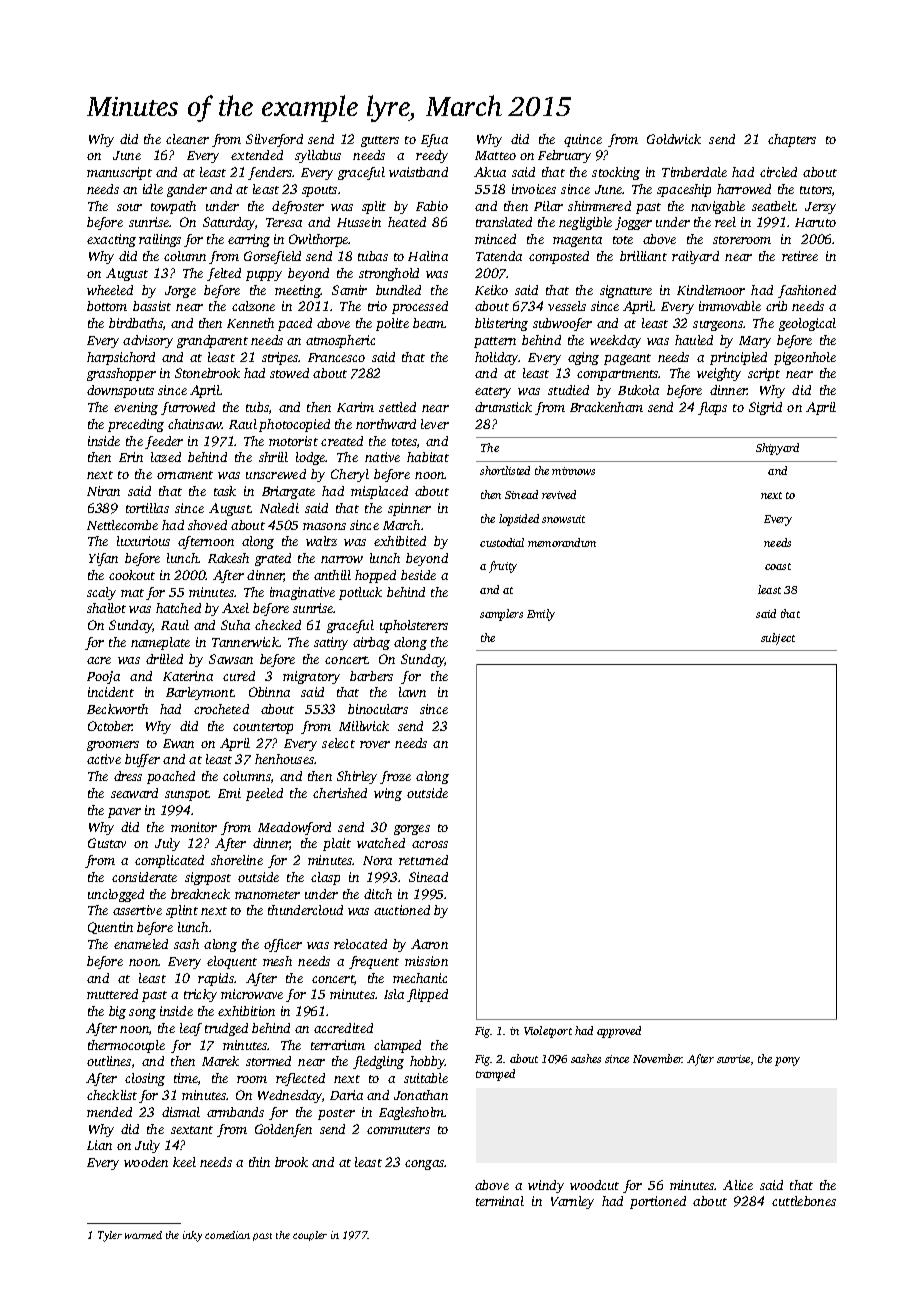 The height and width of the page is (1308, 924). What do you see at coordinates (778, 639) in the page?
I see `subject` at bounding box center [778, 639].
